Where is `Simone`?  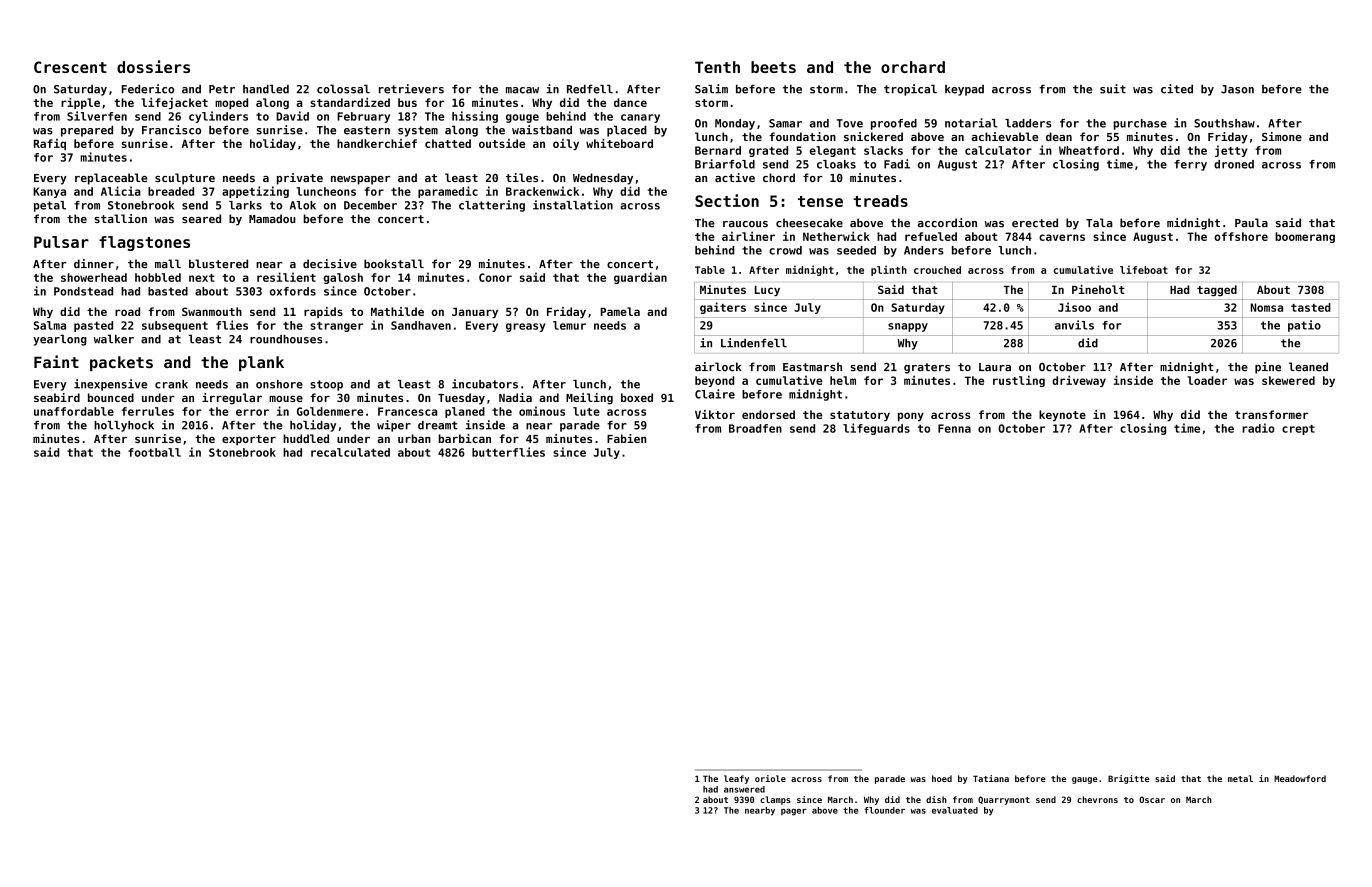
Simone is located at coordinates (1282, 136).
